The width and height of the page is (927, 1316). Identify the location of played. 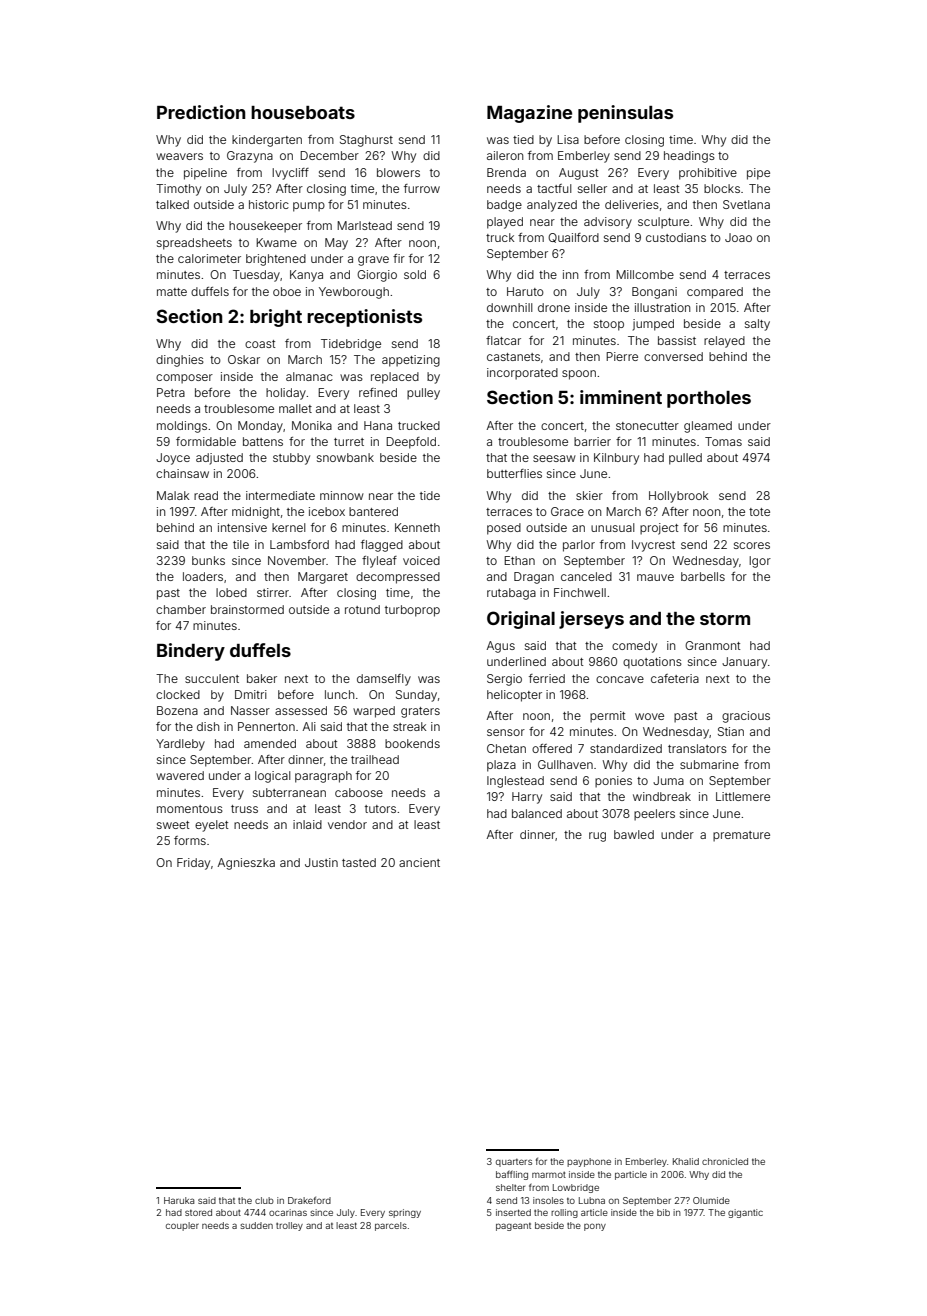
(505, 223).
